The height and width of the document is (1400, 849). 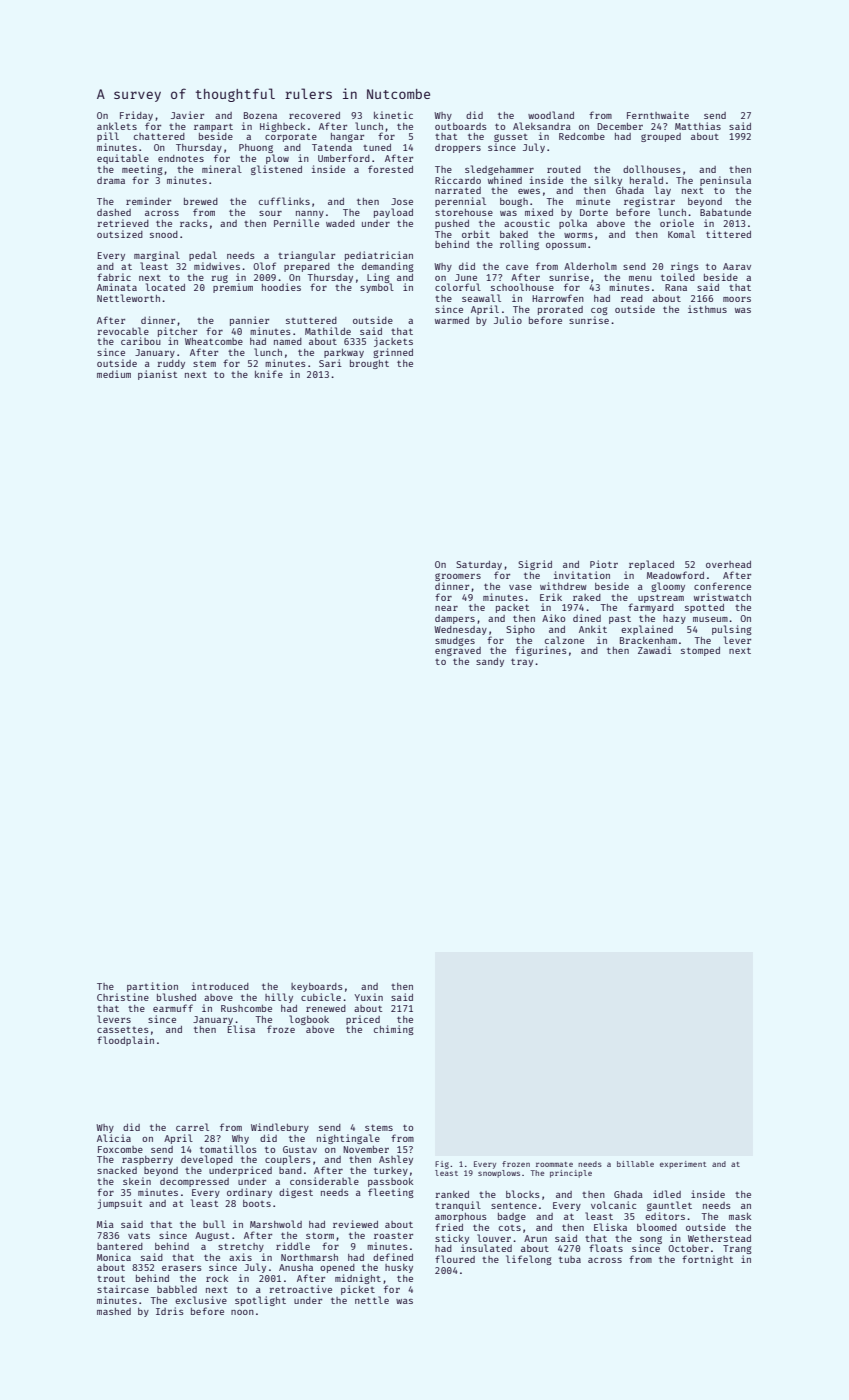 What do you see at coordinates (358, 1290) in the document?
I see `picket` at bounding box center [358, 1290].
